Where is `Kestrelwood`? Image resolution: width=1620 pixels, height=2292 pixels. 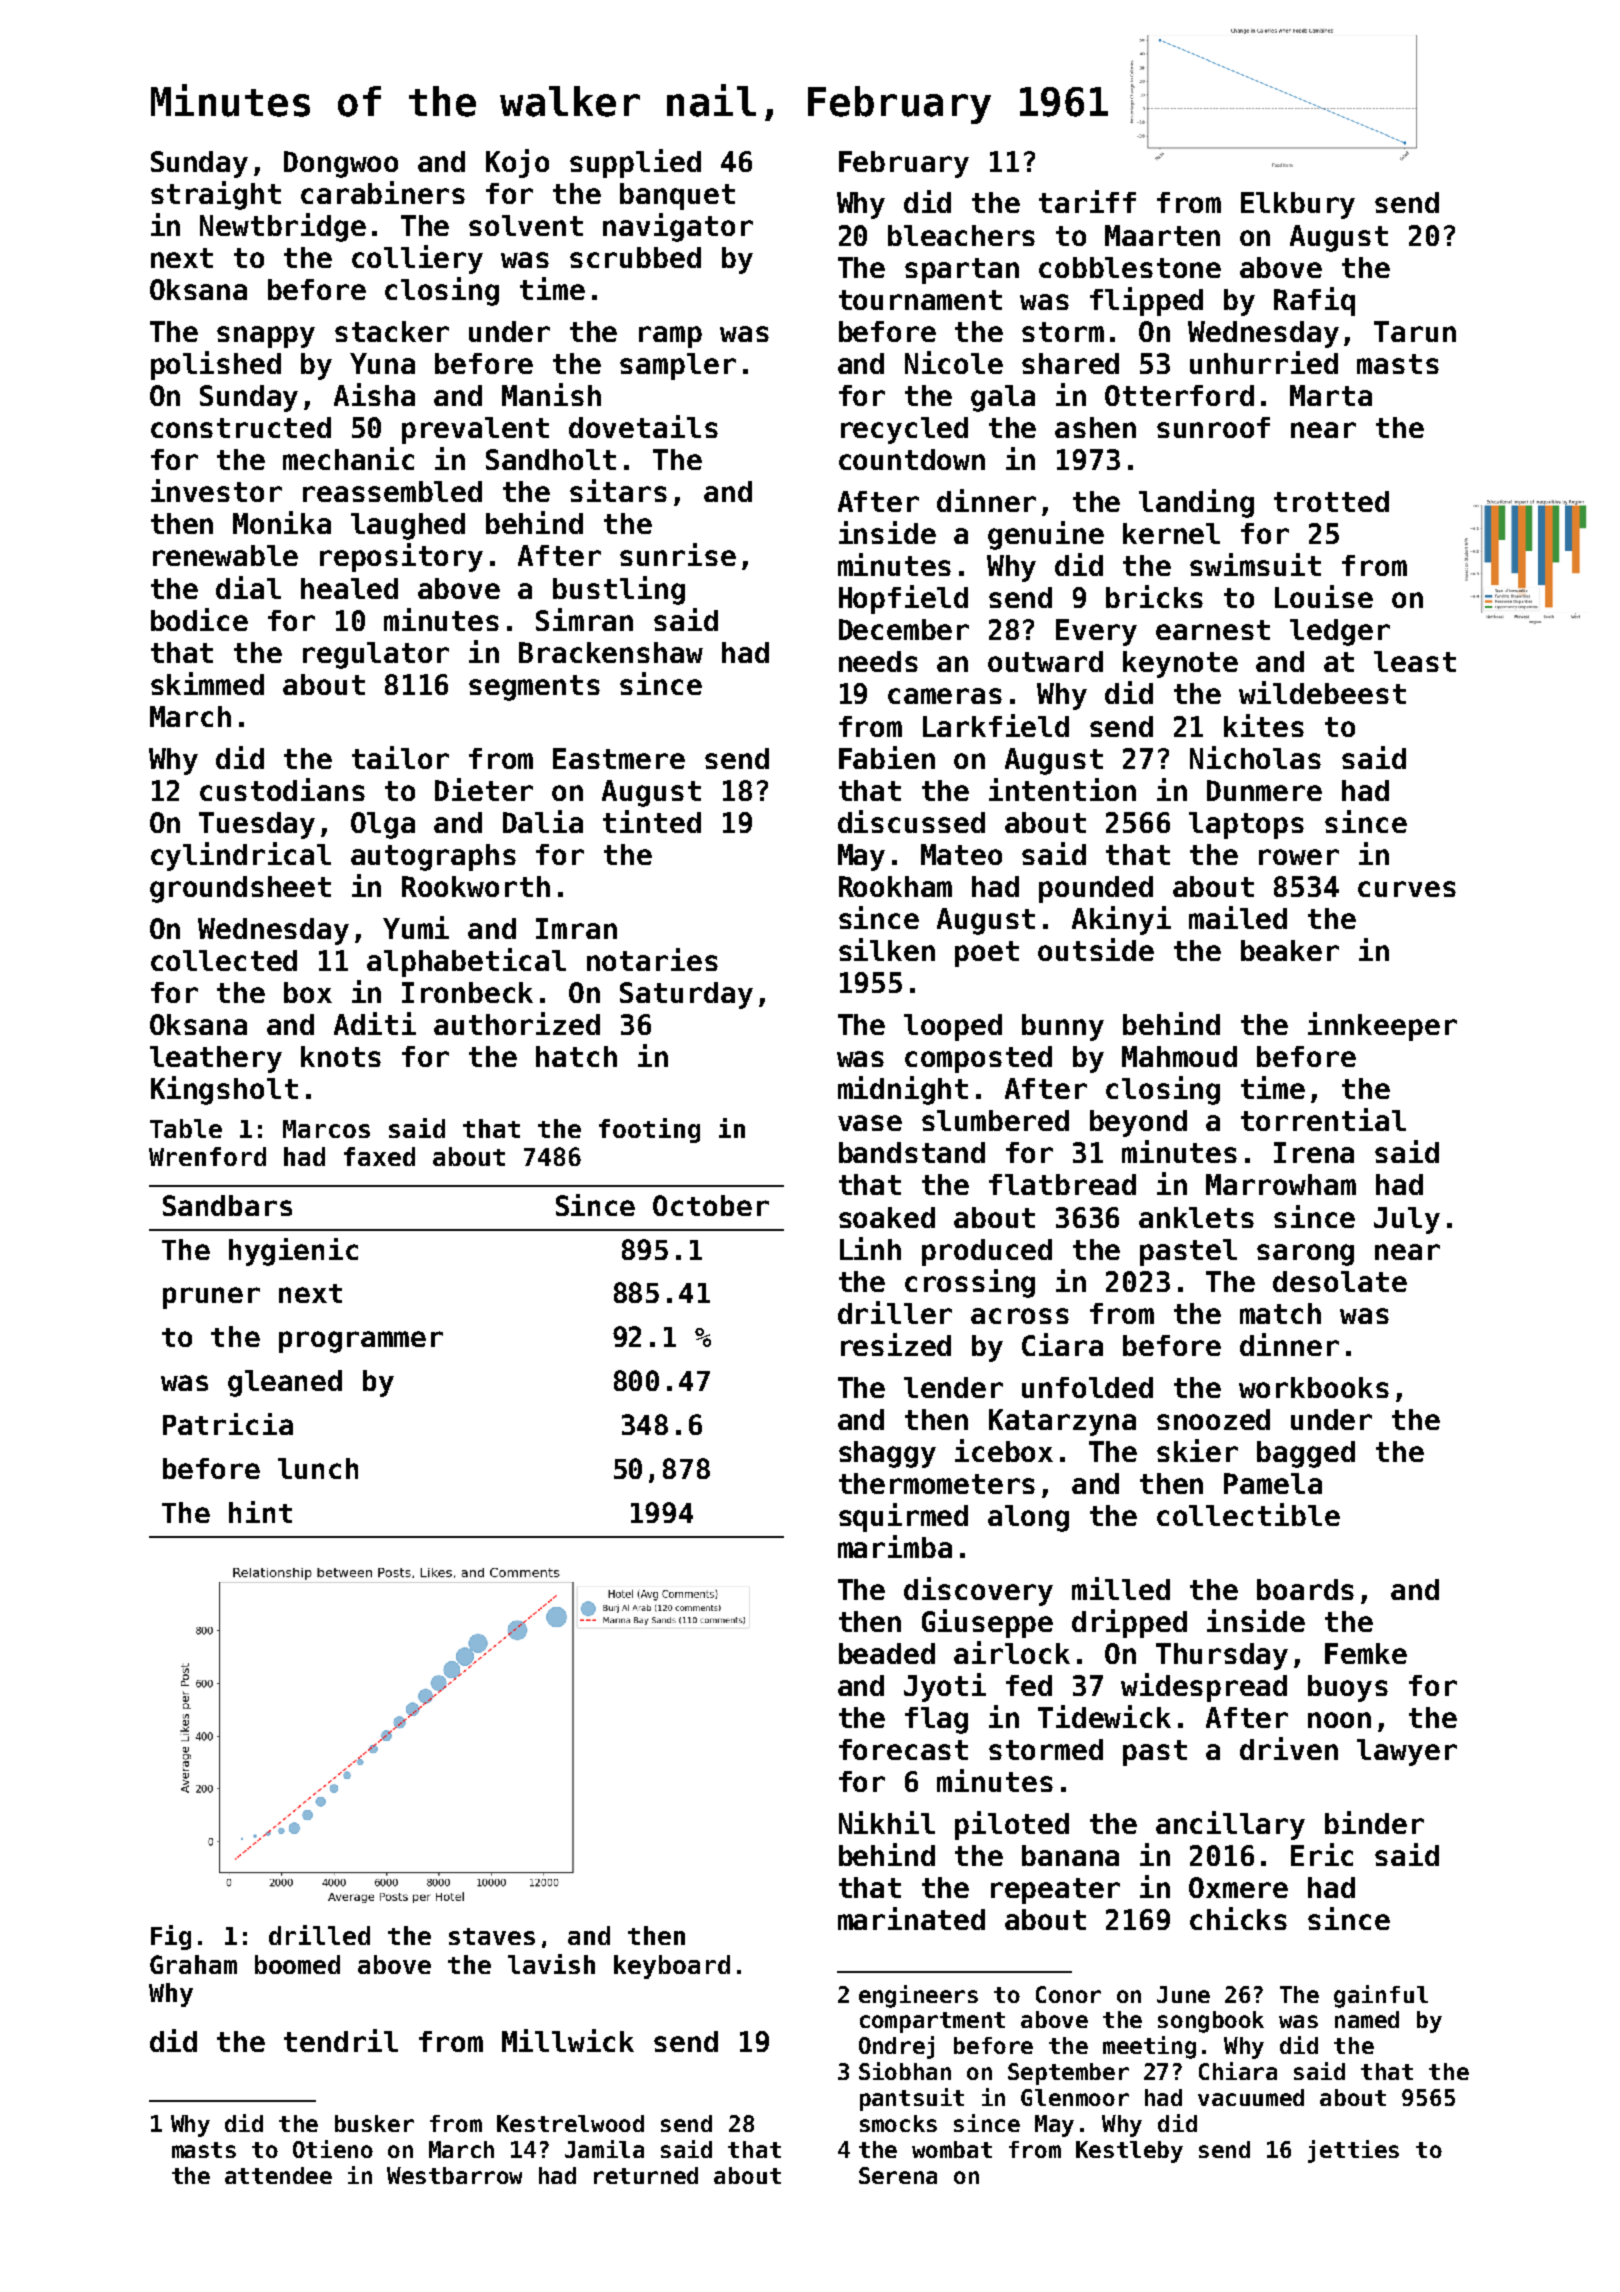 Kestrelwood is located at coordinates (570, 2123).
